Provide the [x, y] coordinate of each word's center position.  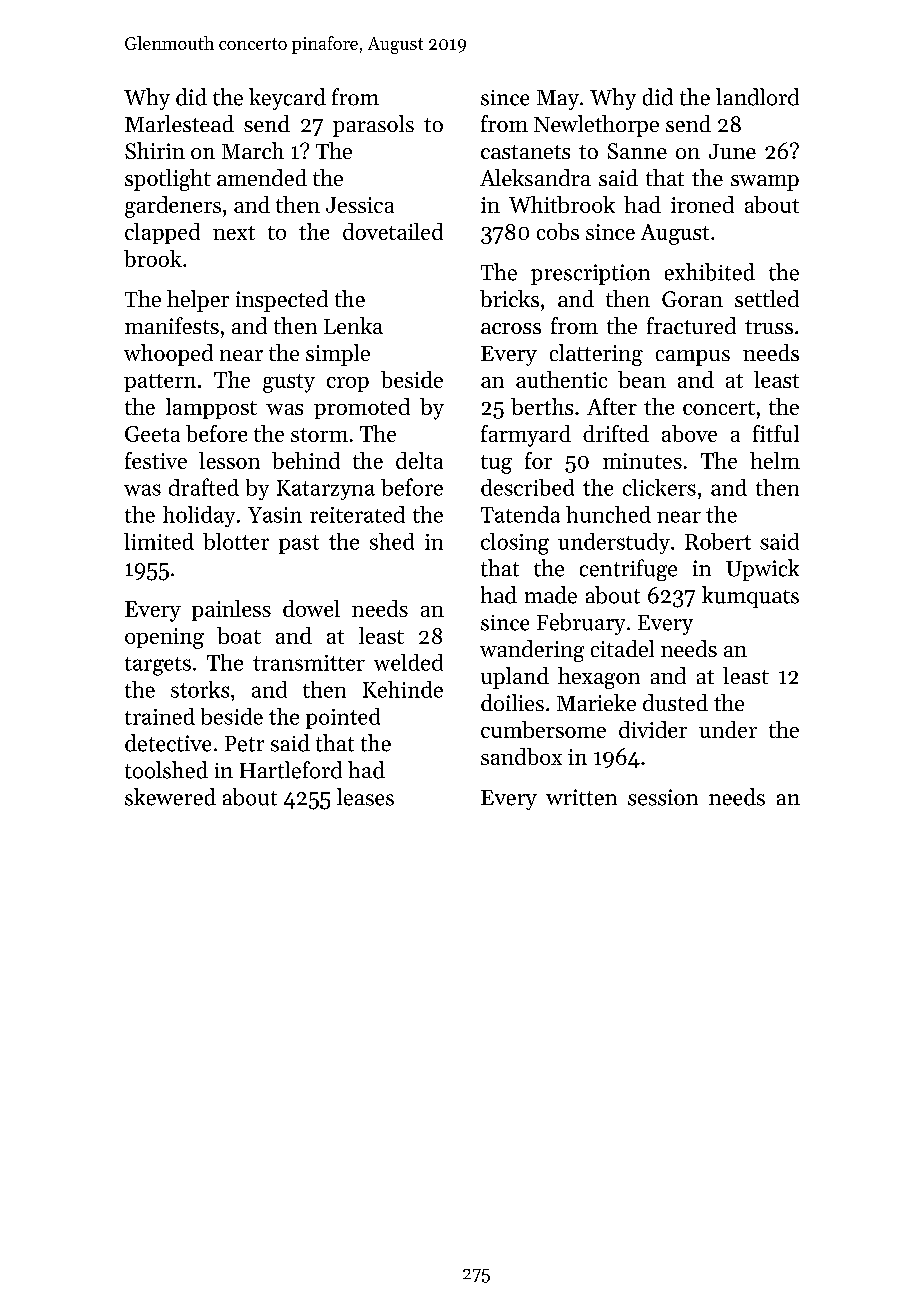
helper [198, 301]
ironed [702, 204]
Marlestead [179, 123]
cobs [558, 231]
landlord [757, 97]
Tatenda [520, 514]
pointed [343, 718]
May [558, 100]
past [299, 544]
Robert [718, 541]
